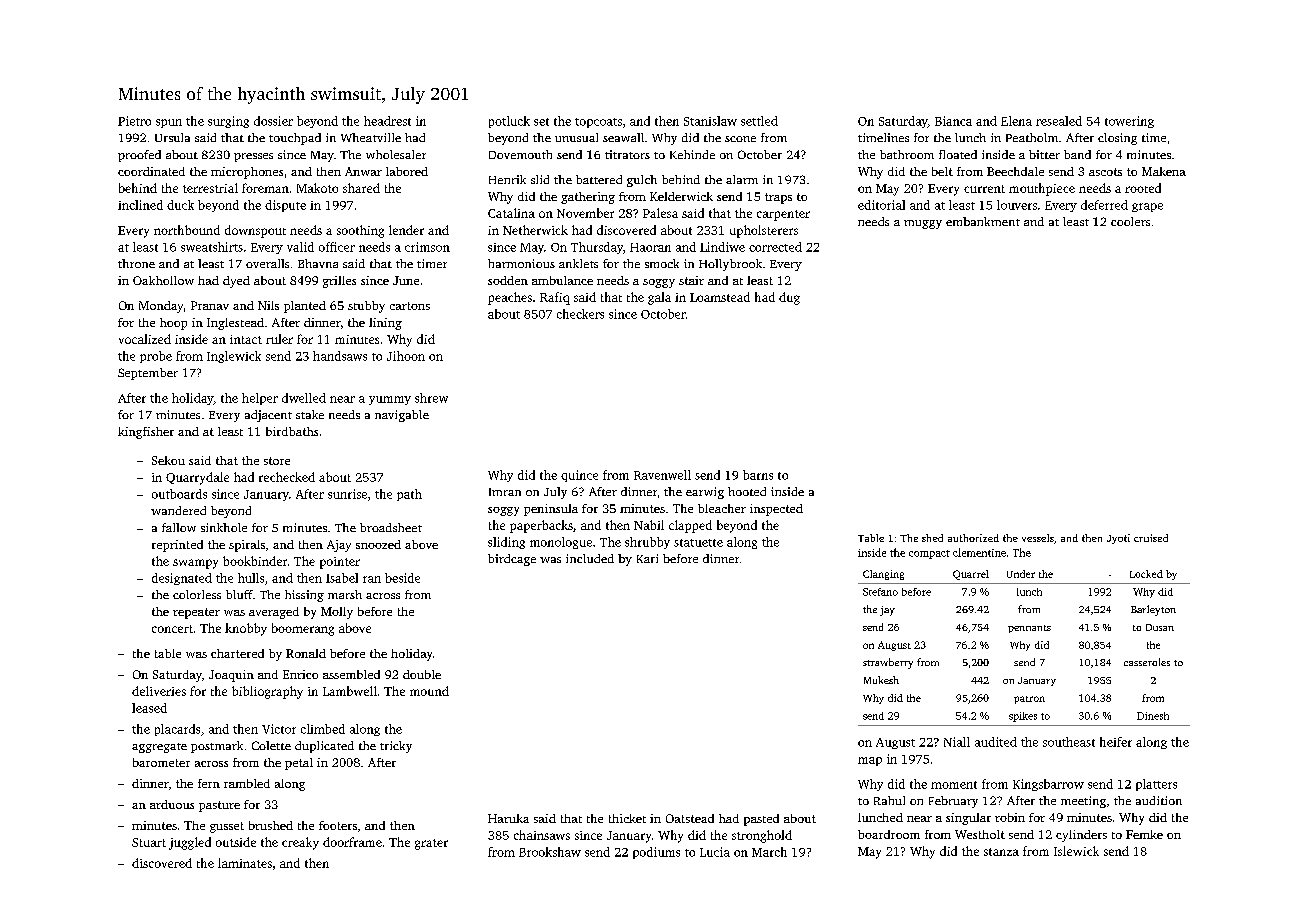 This document has width=1308, height=924. I want to click on podiums, so click(656, 853).
